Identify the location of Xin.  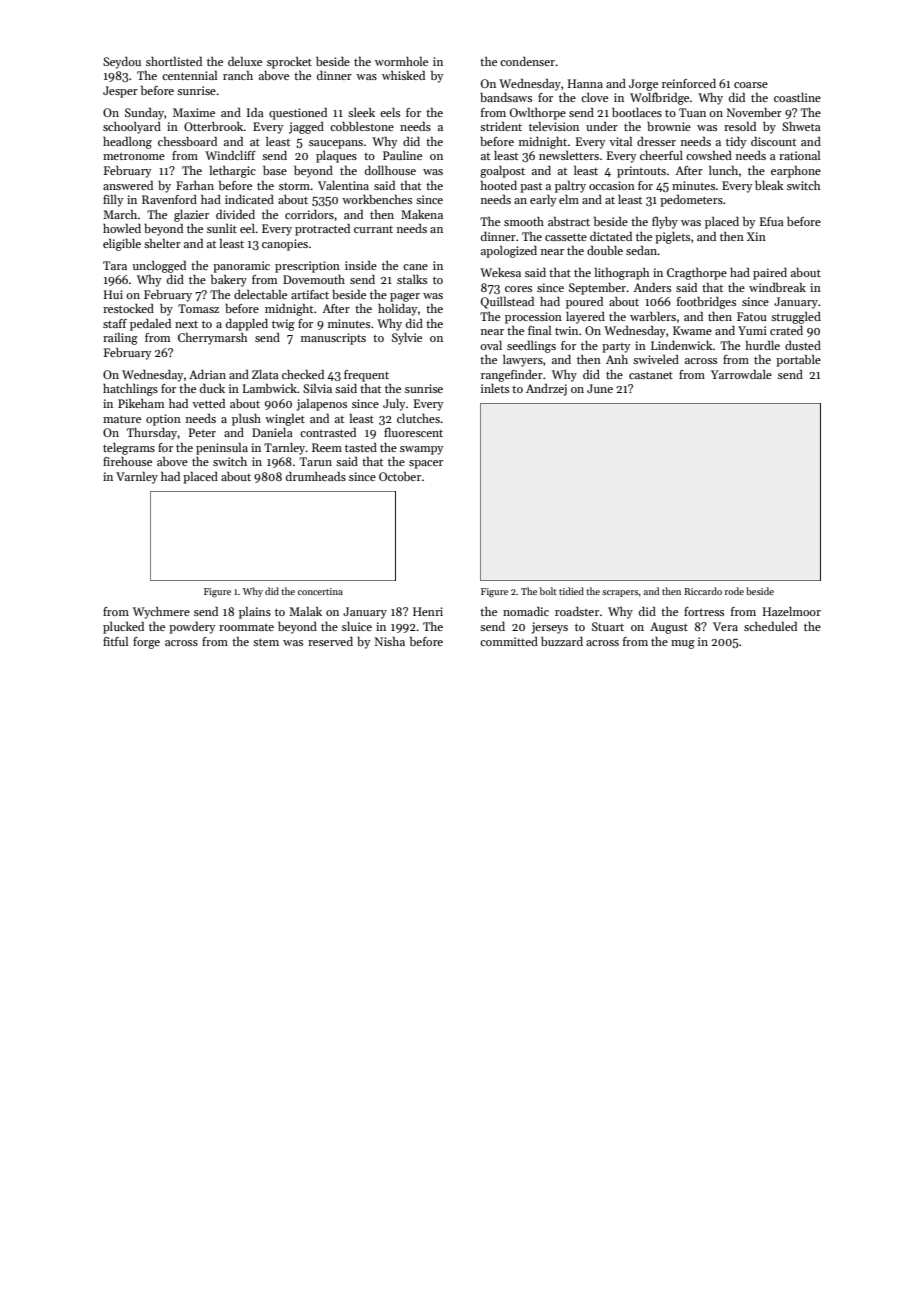
(756, 236).
